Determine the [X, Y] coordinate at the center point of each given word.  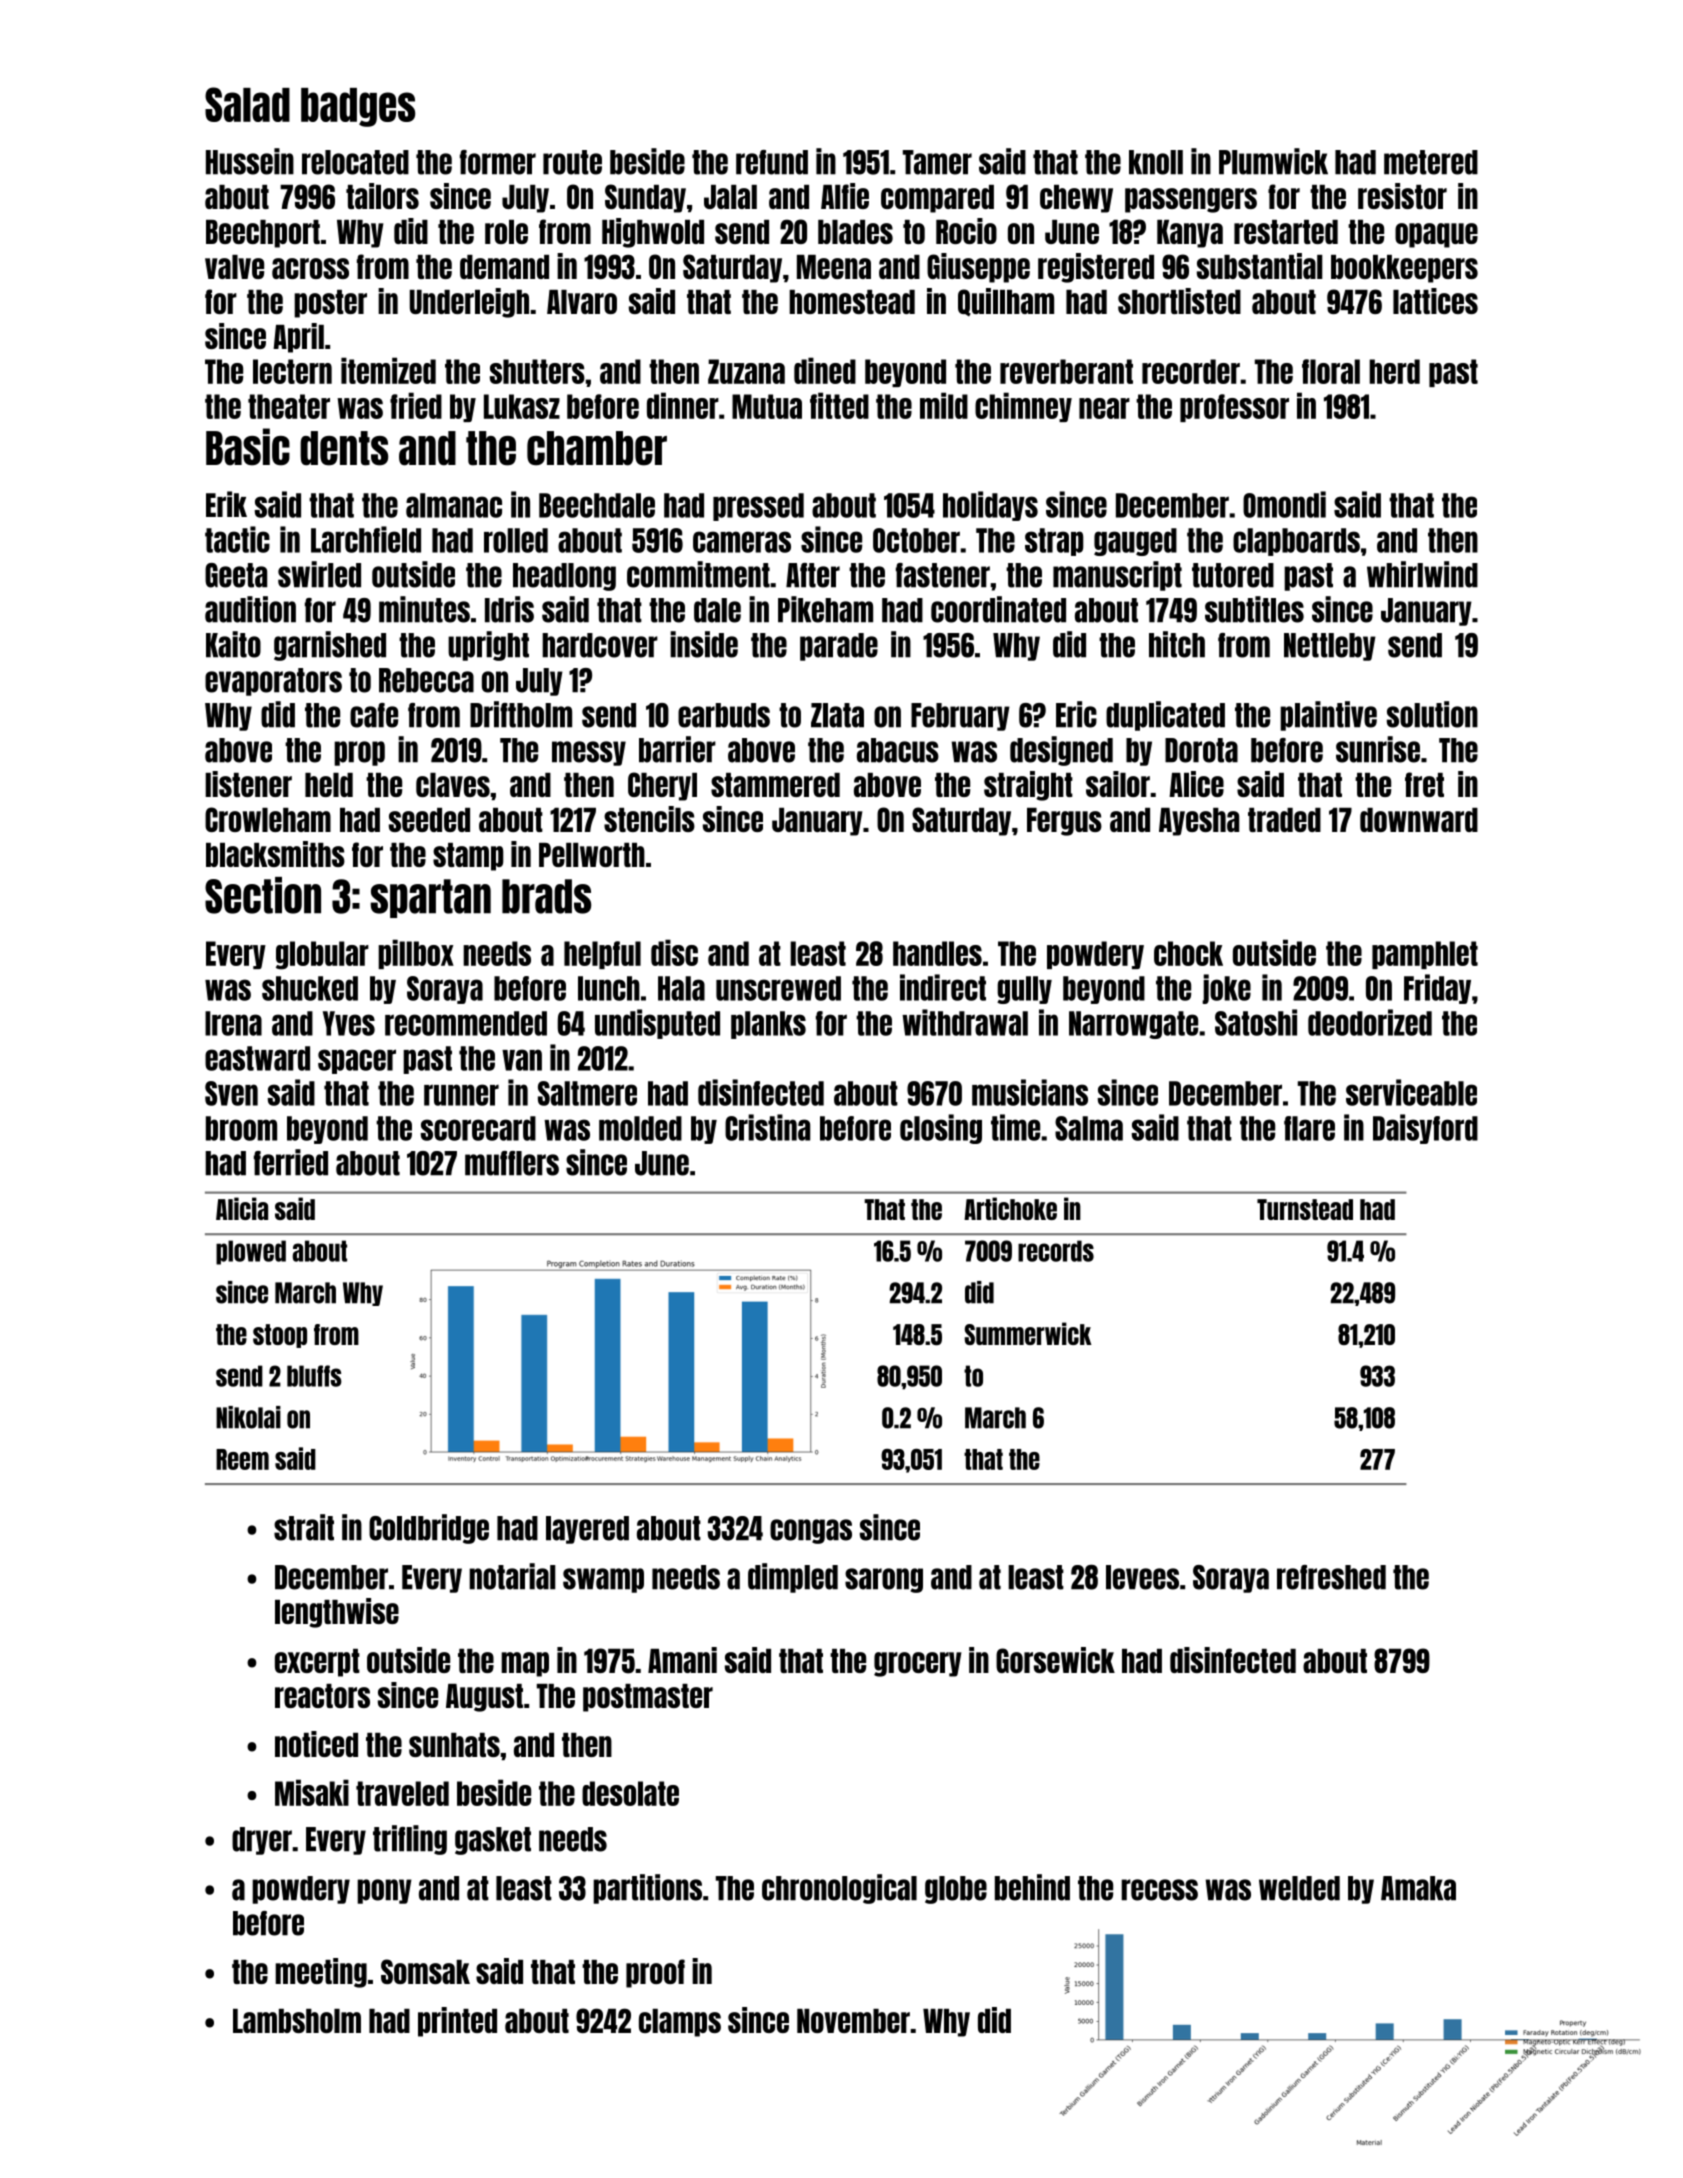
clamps [680, 2023]
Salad [247, 104]
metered [1431, 162]
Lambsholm [297, 2021]
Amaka [1418, 1888]
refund [772, 162]
